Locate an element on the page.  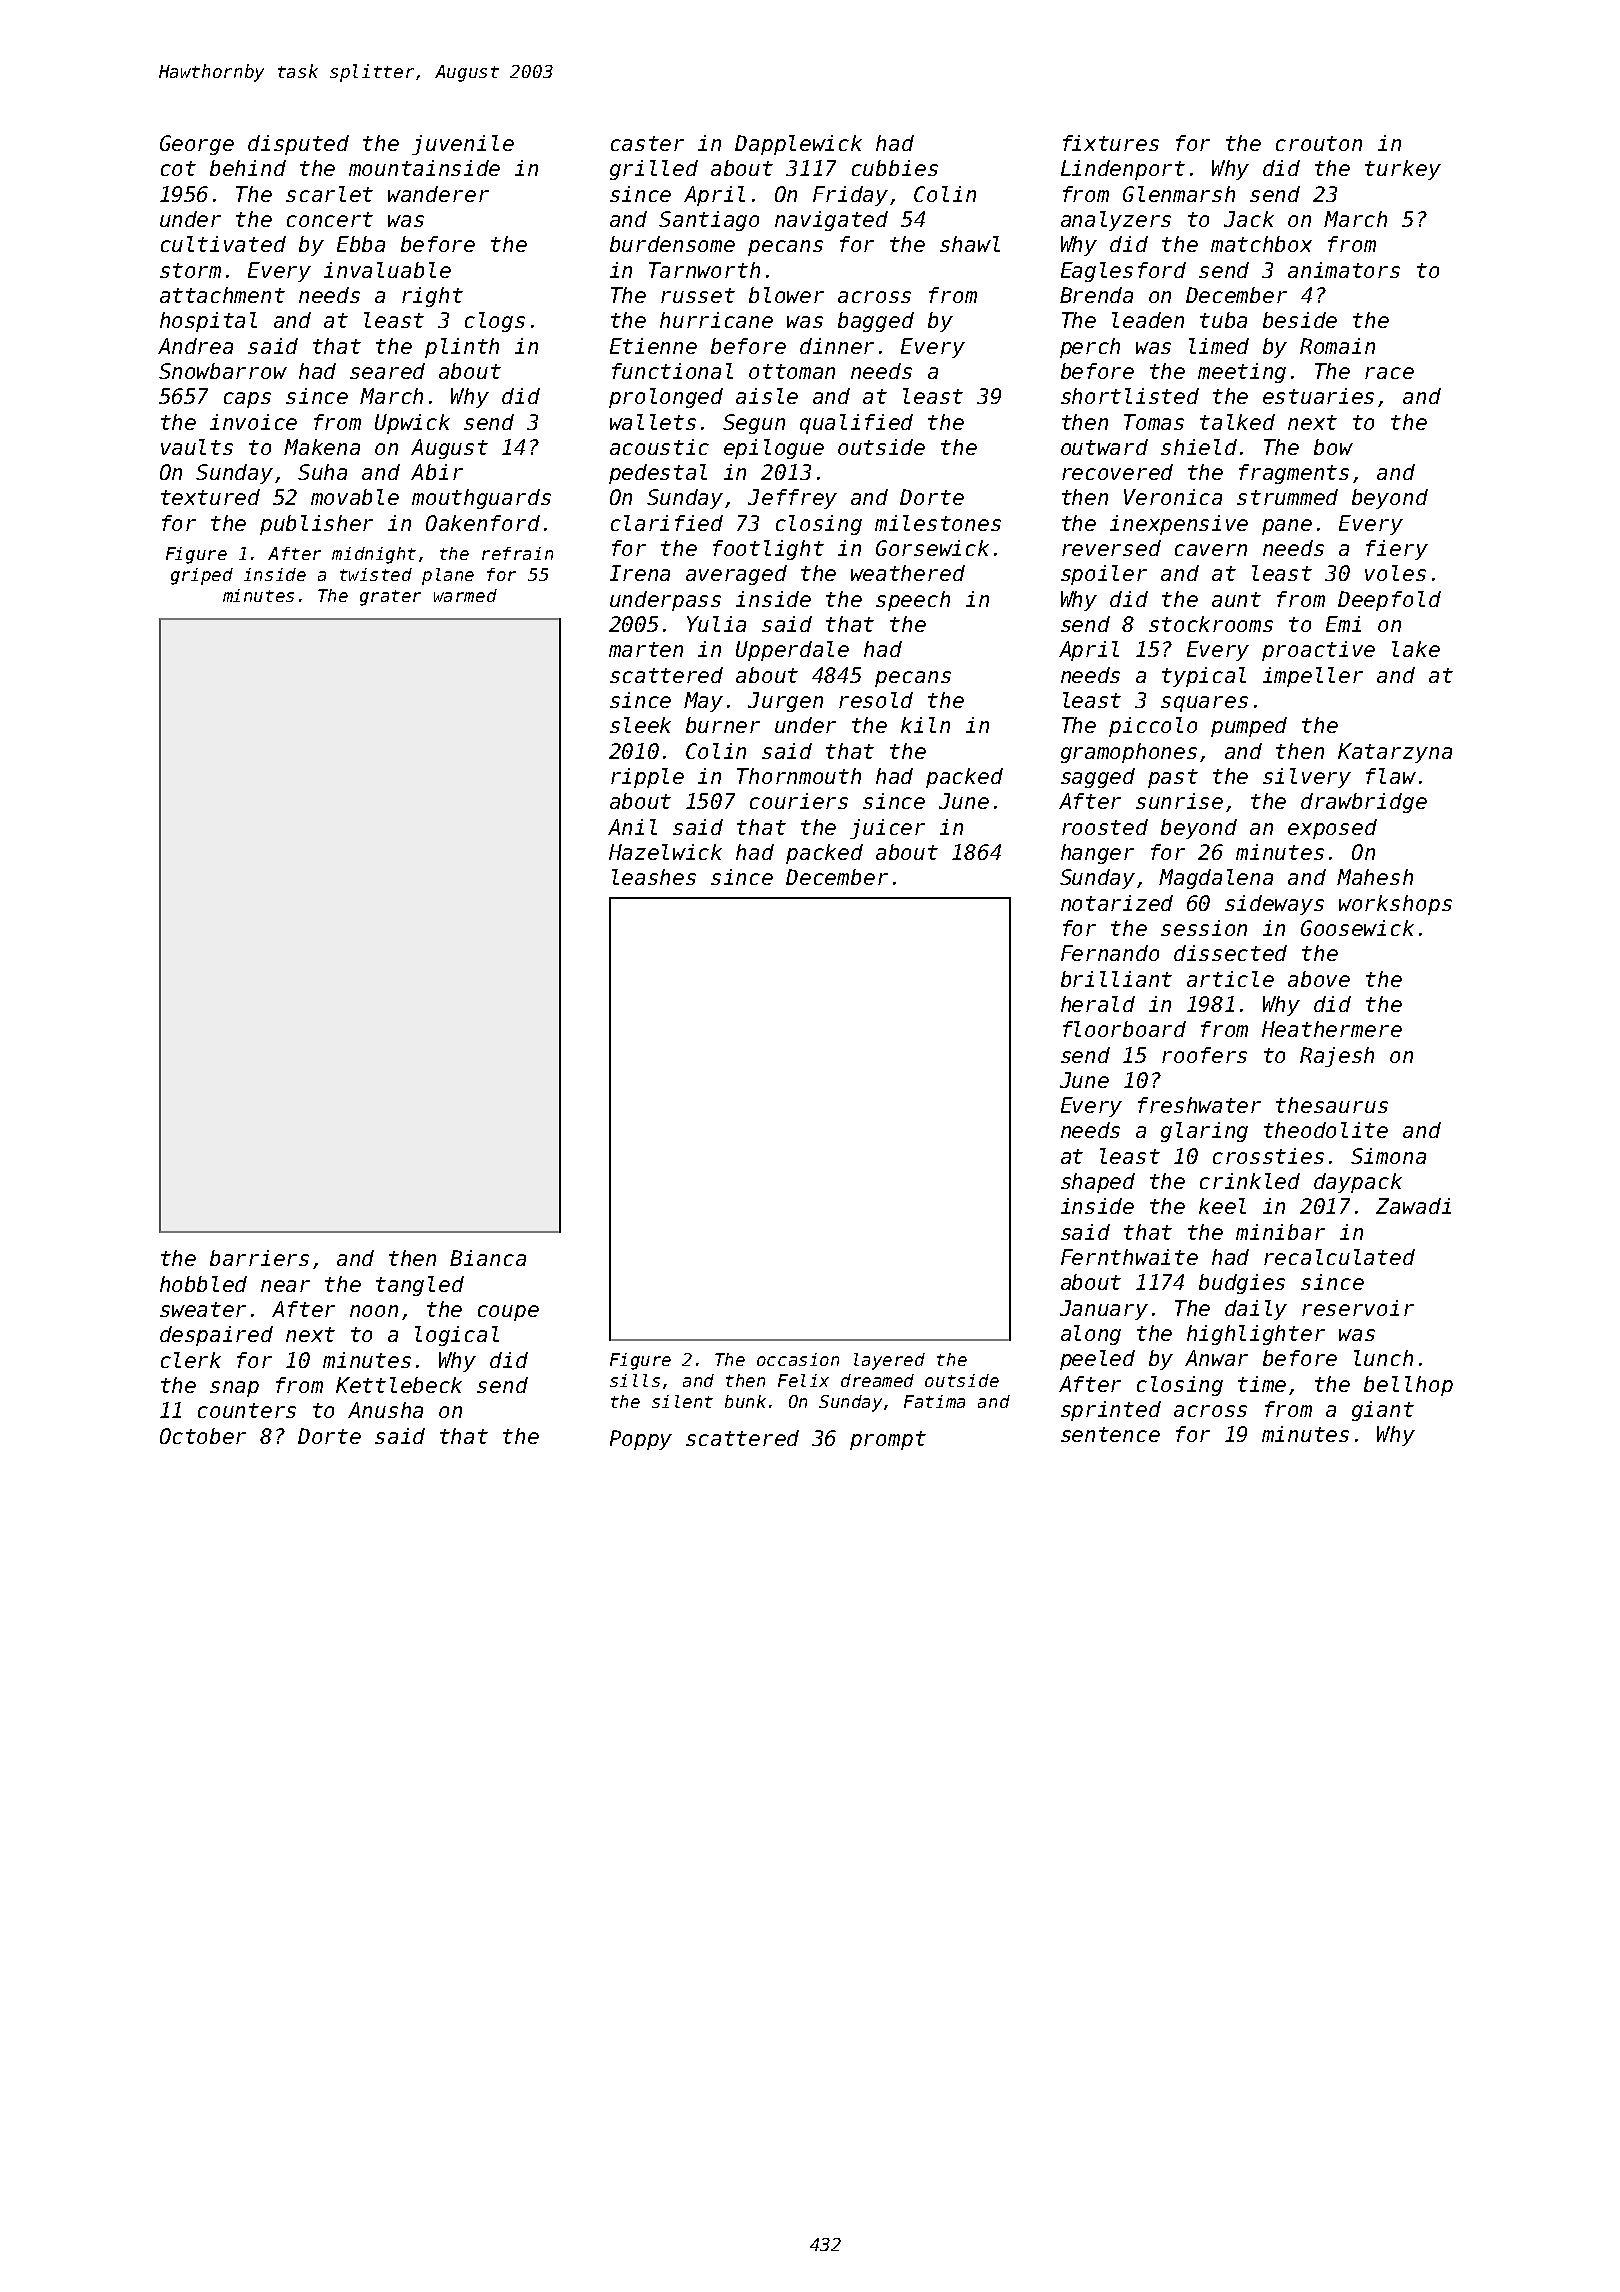
Gorsewick is located at coordinates (932, 548).
